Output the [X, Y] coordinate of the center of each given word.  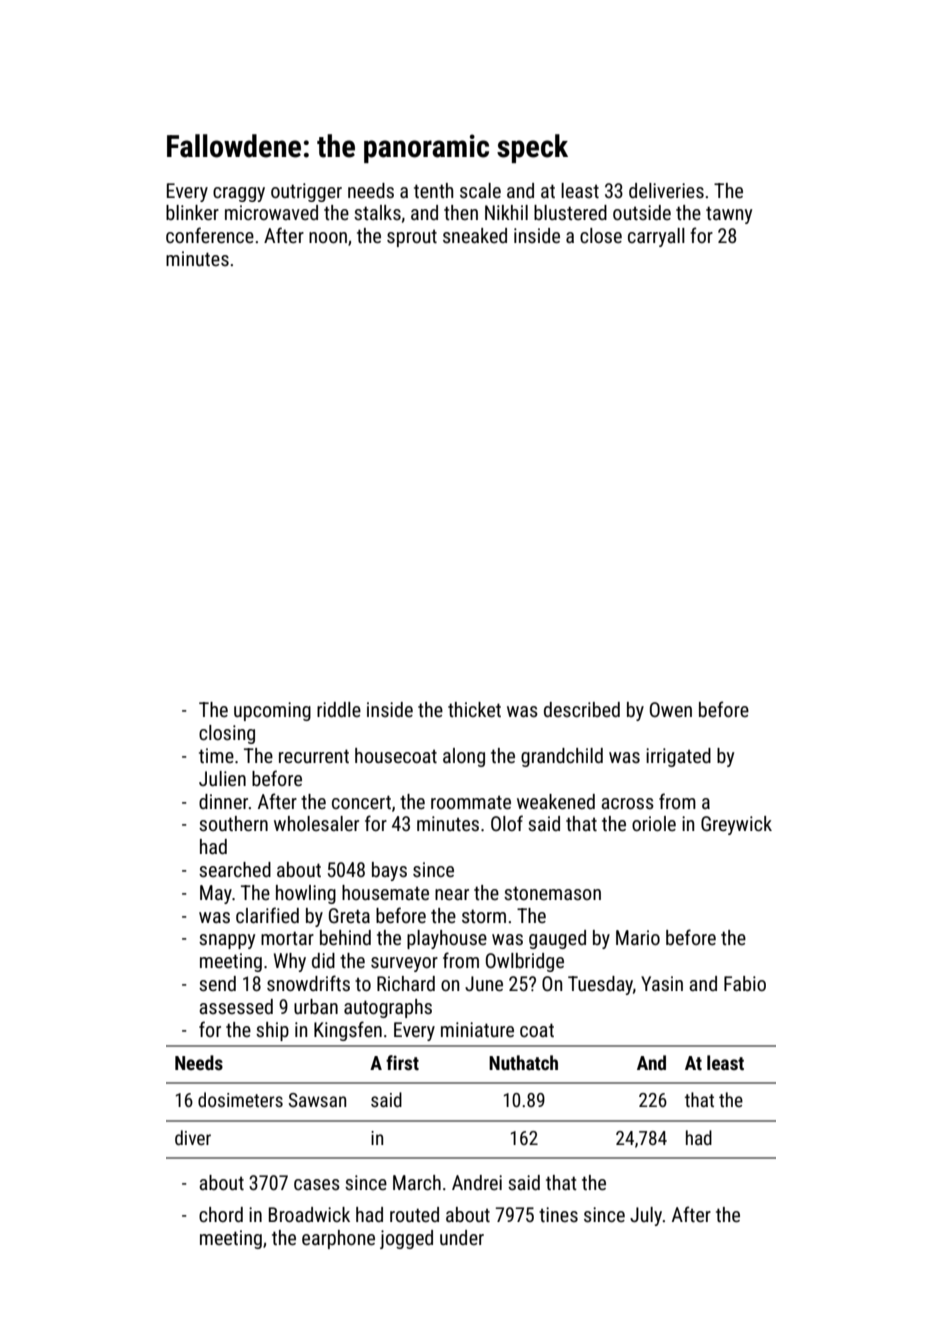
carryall [656, 237]
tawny [729, 215]
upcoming [272, 711]
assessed [236, 1006]
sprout [412, 238]
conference [210, 235]
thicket [474, 709]
